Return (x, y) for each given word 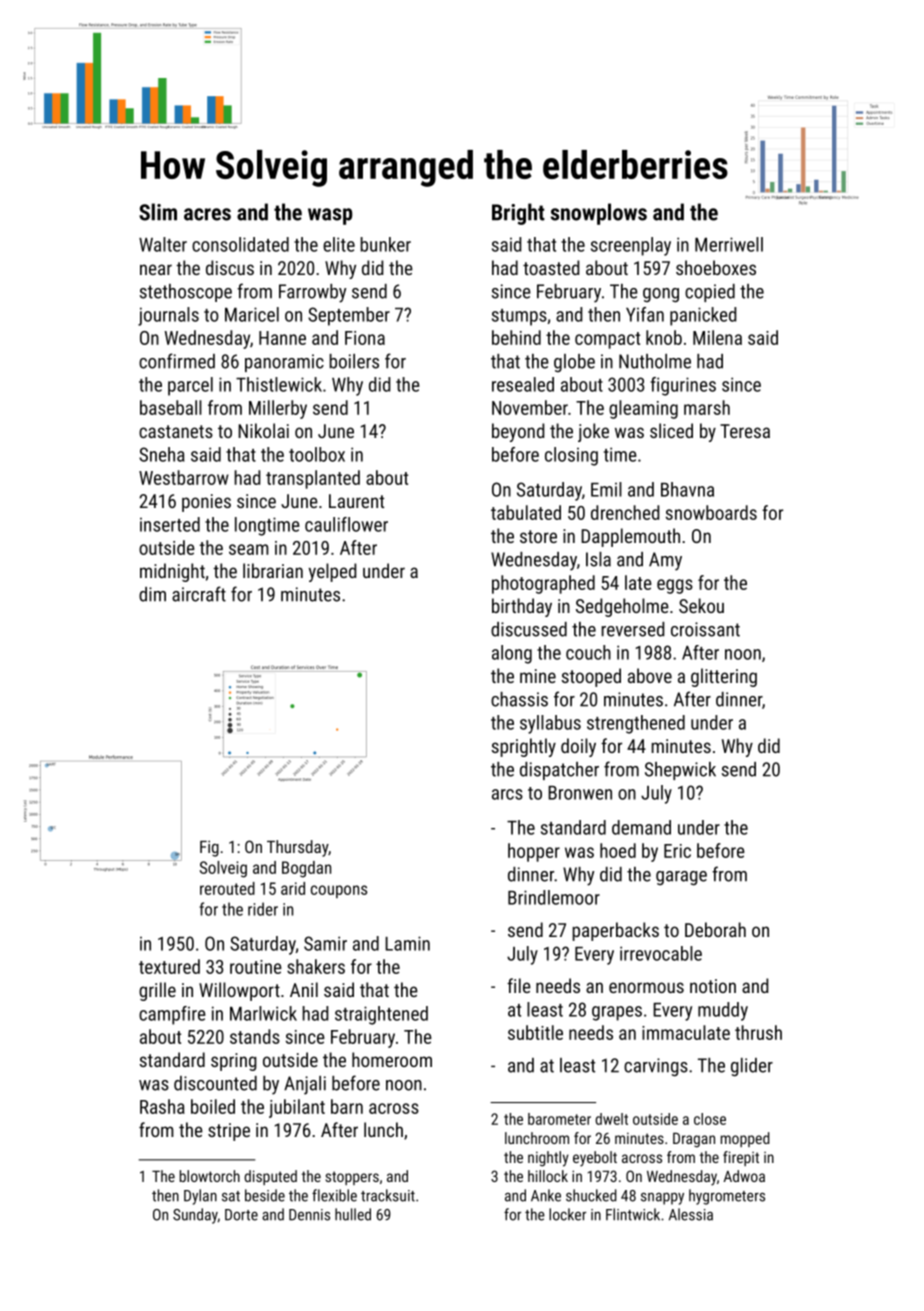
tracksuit (388, 1195)
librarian (273, 570)
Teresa (745, 431)
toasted (551, 267)
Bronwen (580, 793)
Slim (158, 212)
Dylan (200, 1197)
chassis (519, 699)
